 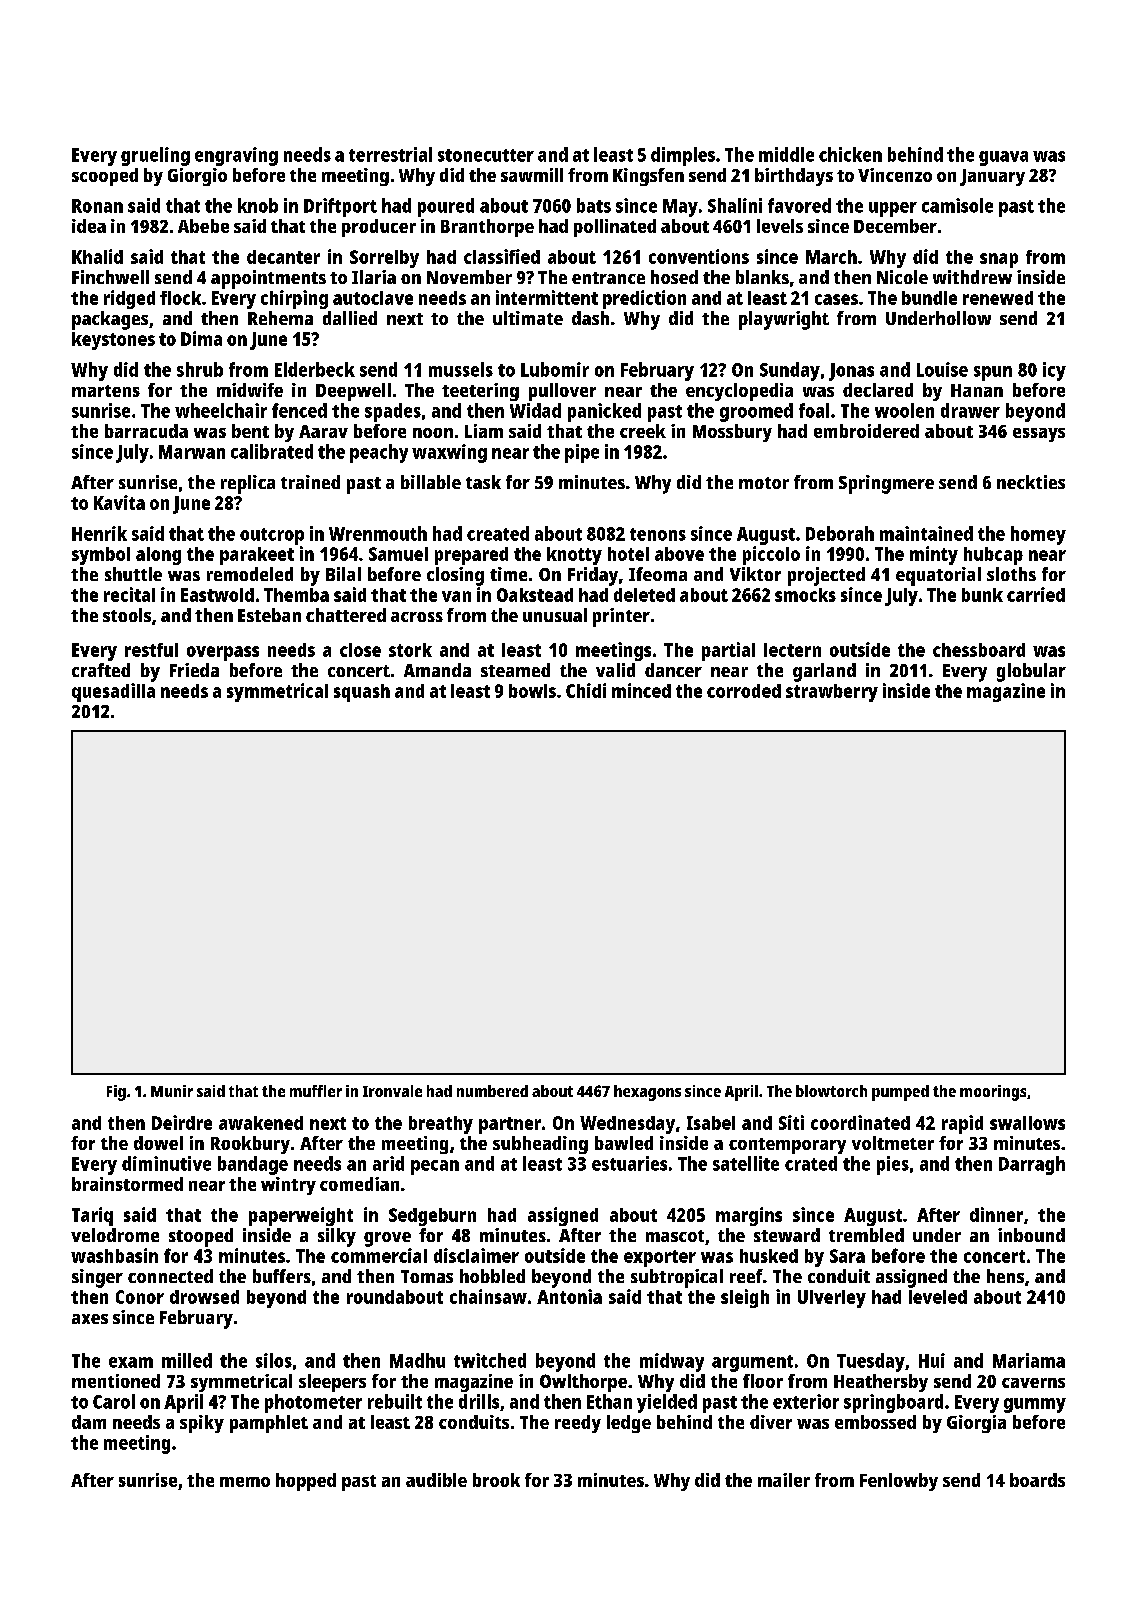 What do you see at coordinates (832, 693) in the screenshot?
I see `strawberry` at bounding box center [832, 693].
